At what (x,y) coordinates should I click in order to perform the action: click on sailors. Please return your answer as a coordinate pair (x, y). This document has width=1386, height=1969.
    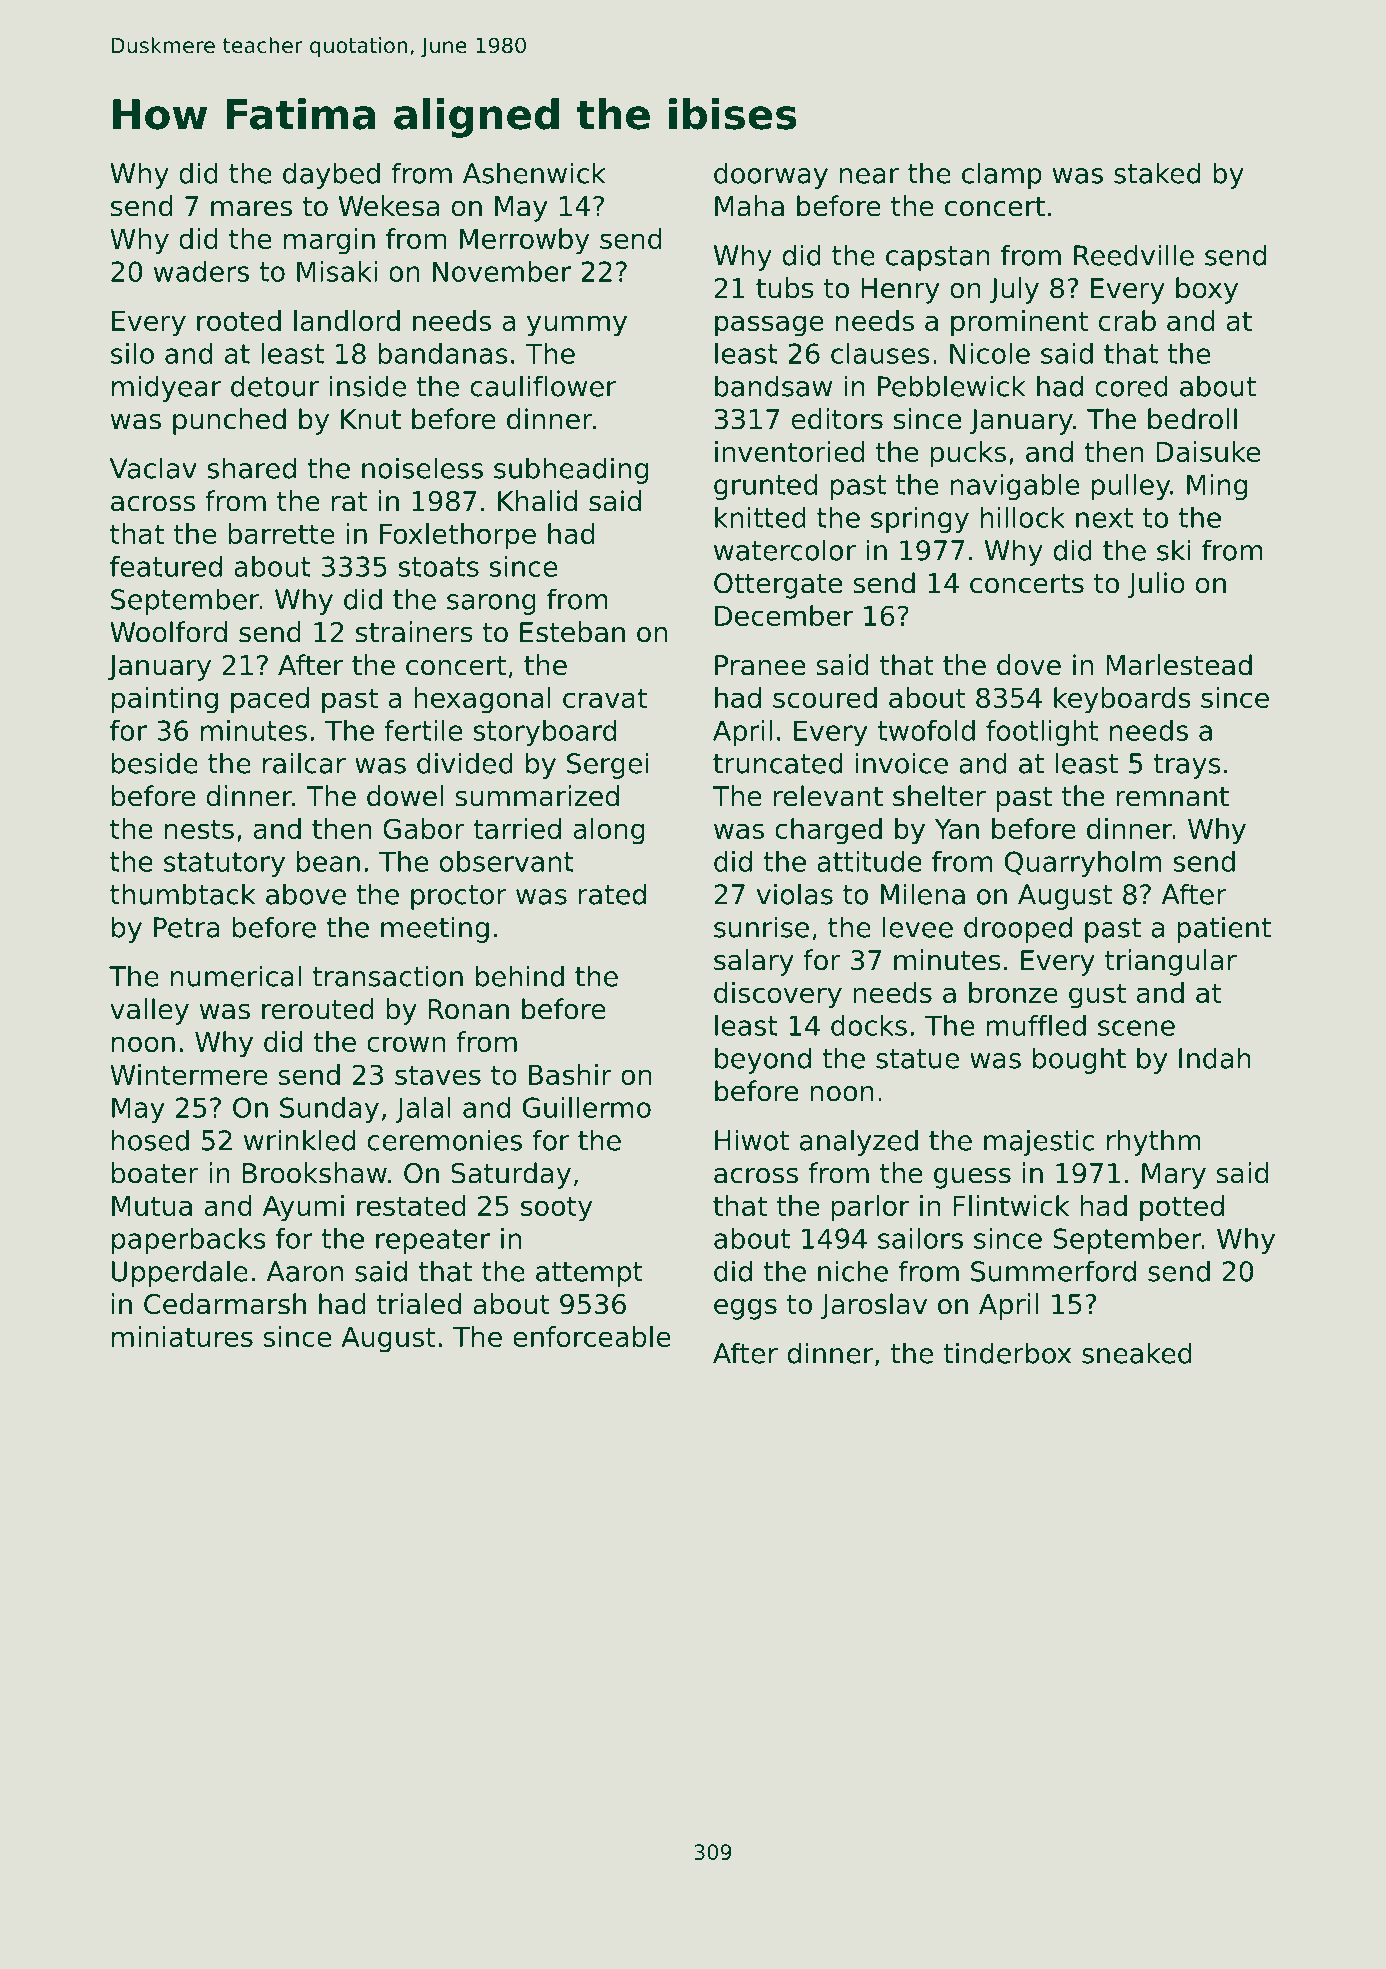
    Looking at the image, I should click on (920, 1238).
